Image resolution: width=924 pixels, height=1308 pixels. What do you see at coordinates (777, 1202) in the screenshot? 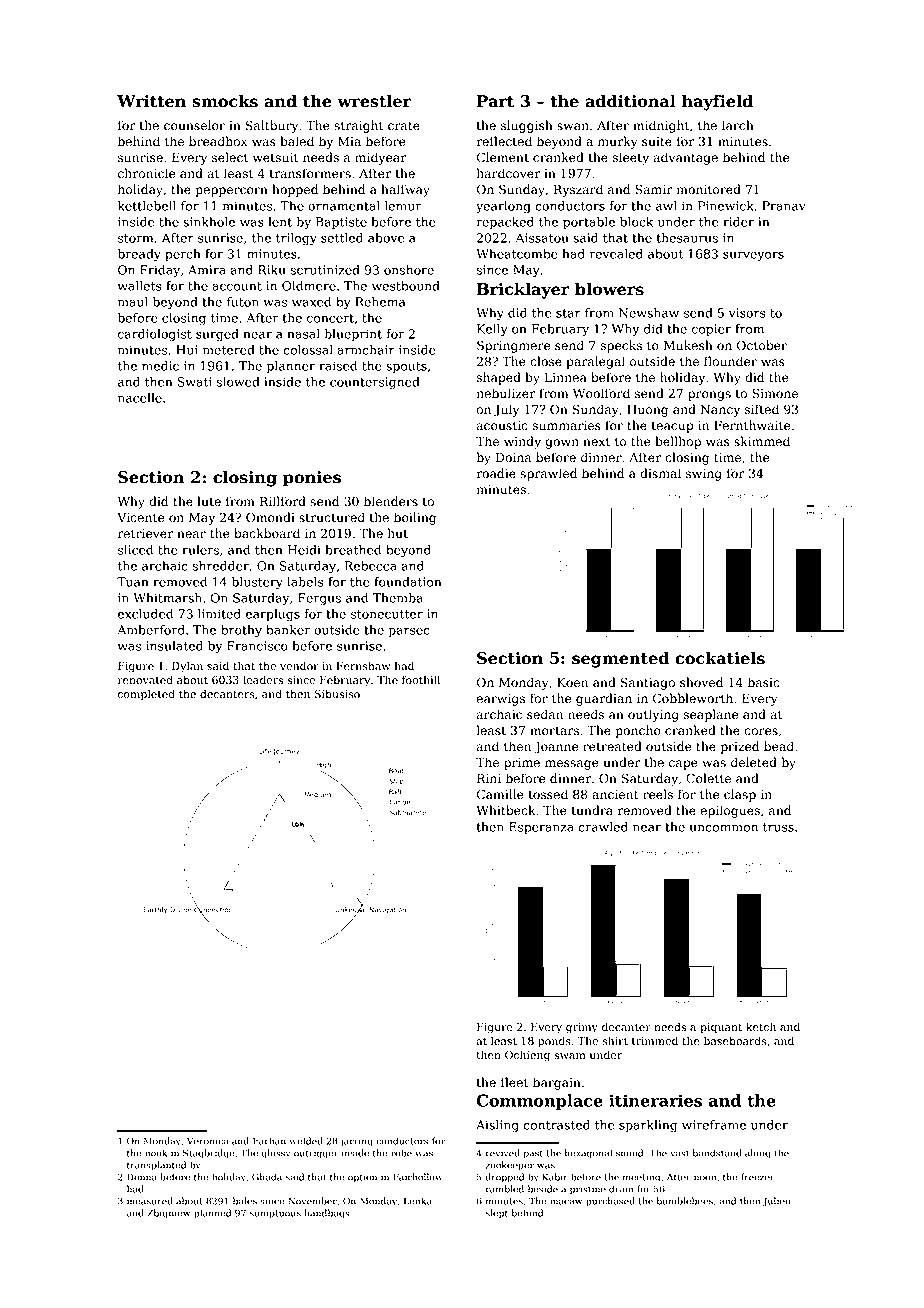
I see `Julien` at bounding box center [777, 1202].
